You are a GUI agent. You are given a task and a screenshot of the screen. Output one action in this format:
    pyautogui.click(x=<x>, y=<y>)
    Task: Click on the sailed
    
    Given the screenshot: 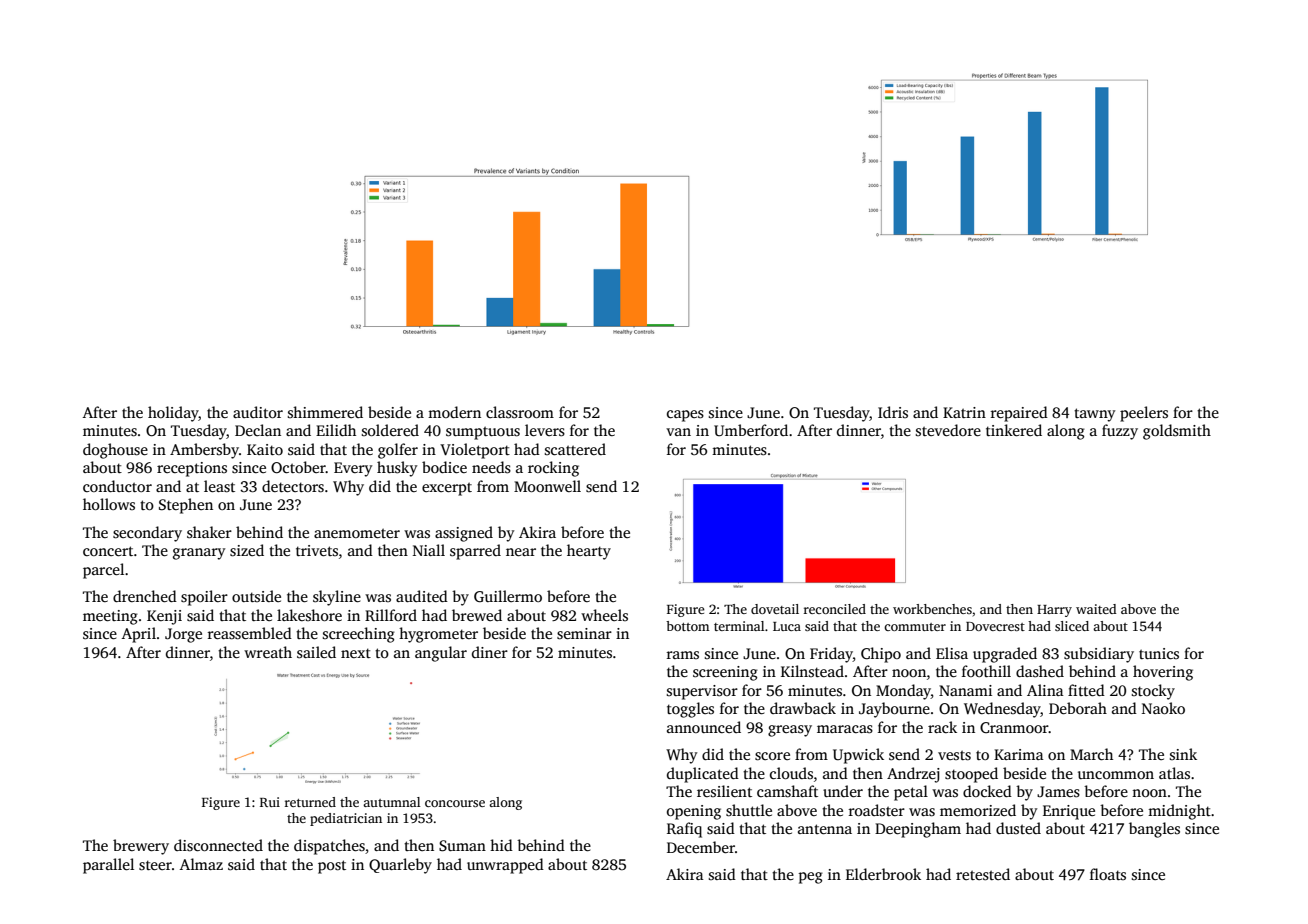 What is the action you would take?
    pyautogui.click(x=316, y=652)
